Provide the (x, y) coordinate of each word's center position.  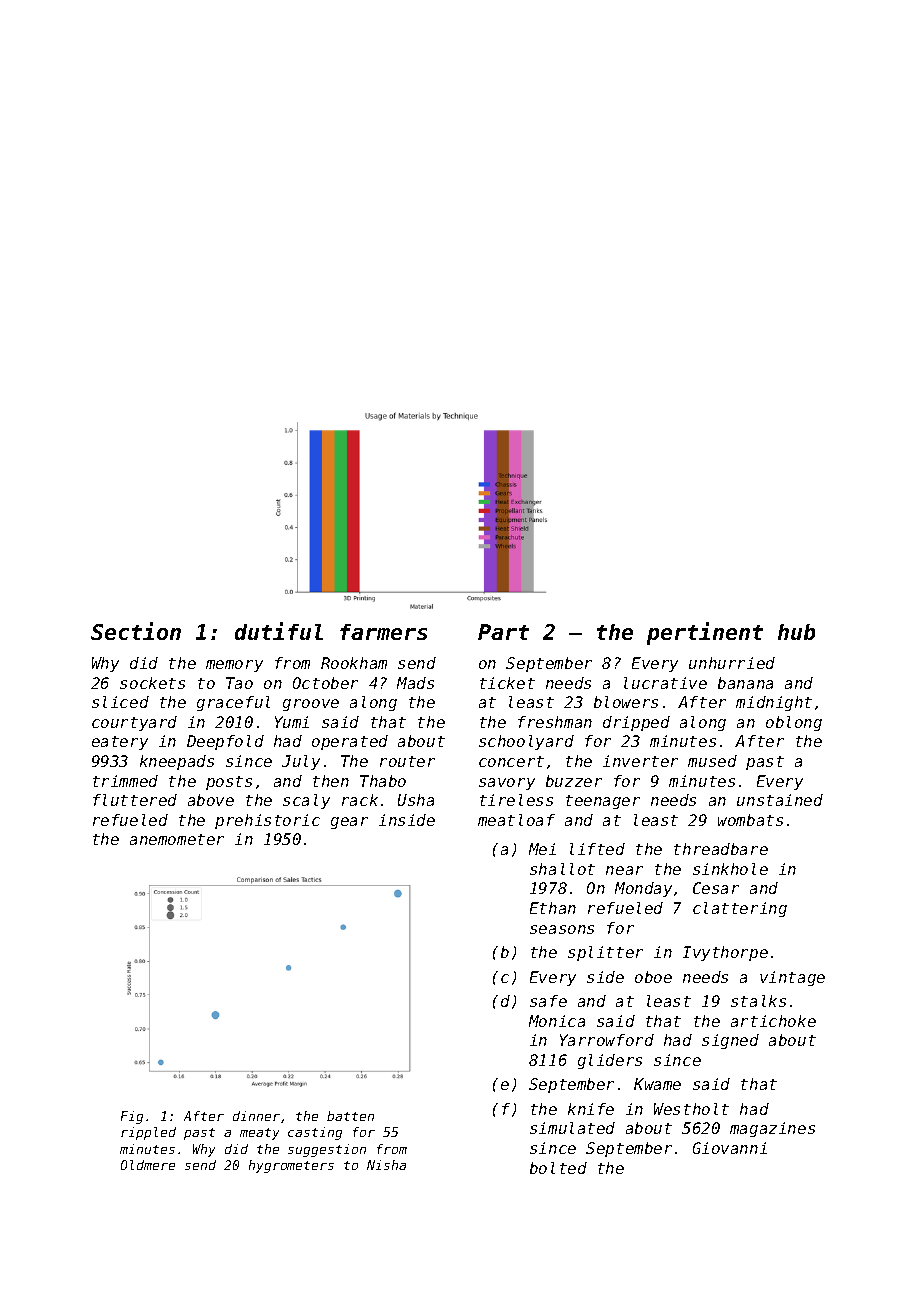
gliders (610, 1061)
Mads (415, 683)
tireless (516, 800)
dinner (256, 1116)
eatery (120, 743)
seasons (562, 929)
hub (796, 632)
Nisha (386, 1165)
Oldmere (148, 1165)
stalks (758, 1001)
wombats (750, 820)
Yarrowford (607, 1040)
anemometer (177, 839)
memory (234, 666)
